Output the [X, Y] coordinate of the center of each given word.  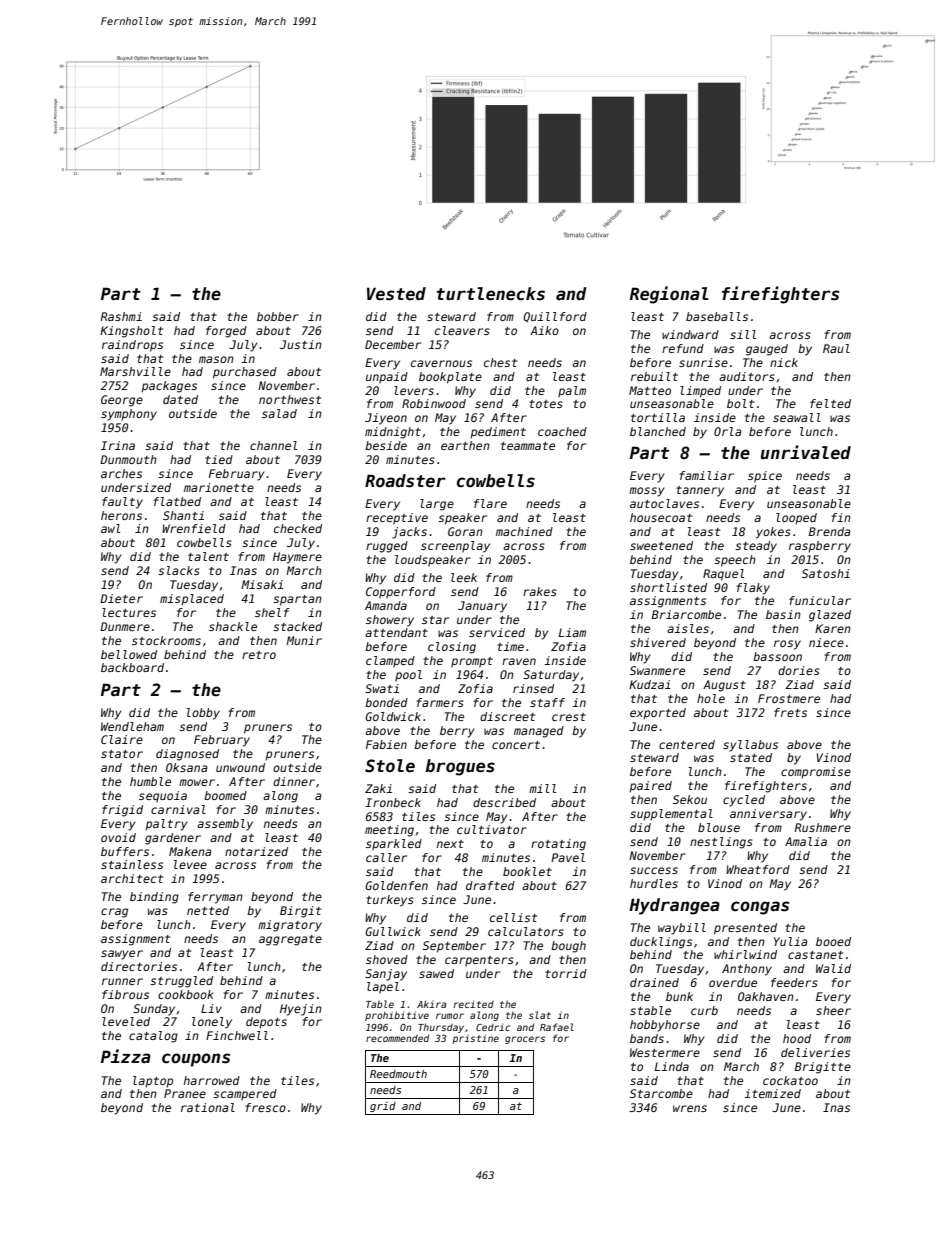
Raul [836, 348]
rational [208, 1107]
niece [826, 642]
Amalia [806, 841]
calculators [526, 931]
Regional [669, 295]
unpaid [387, 378]
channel [273, 445]
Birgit [300, 912]
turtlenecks [491, 294]
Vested [396, 294]
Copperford [401, 593]
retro [259, 655]
